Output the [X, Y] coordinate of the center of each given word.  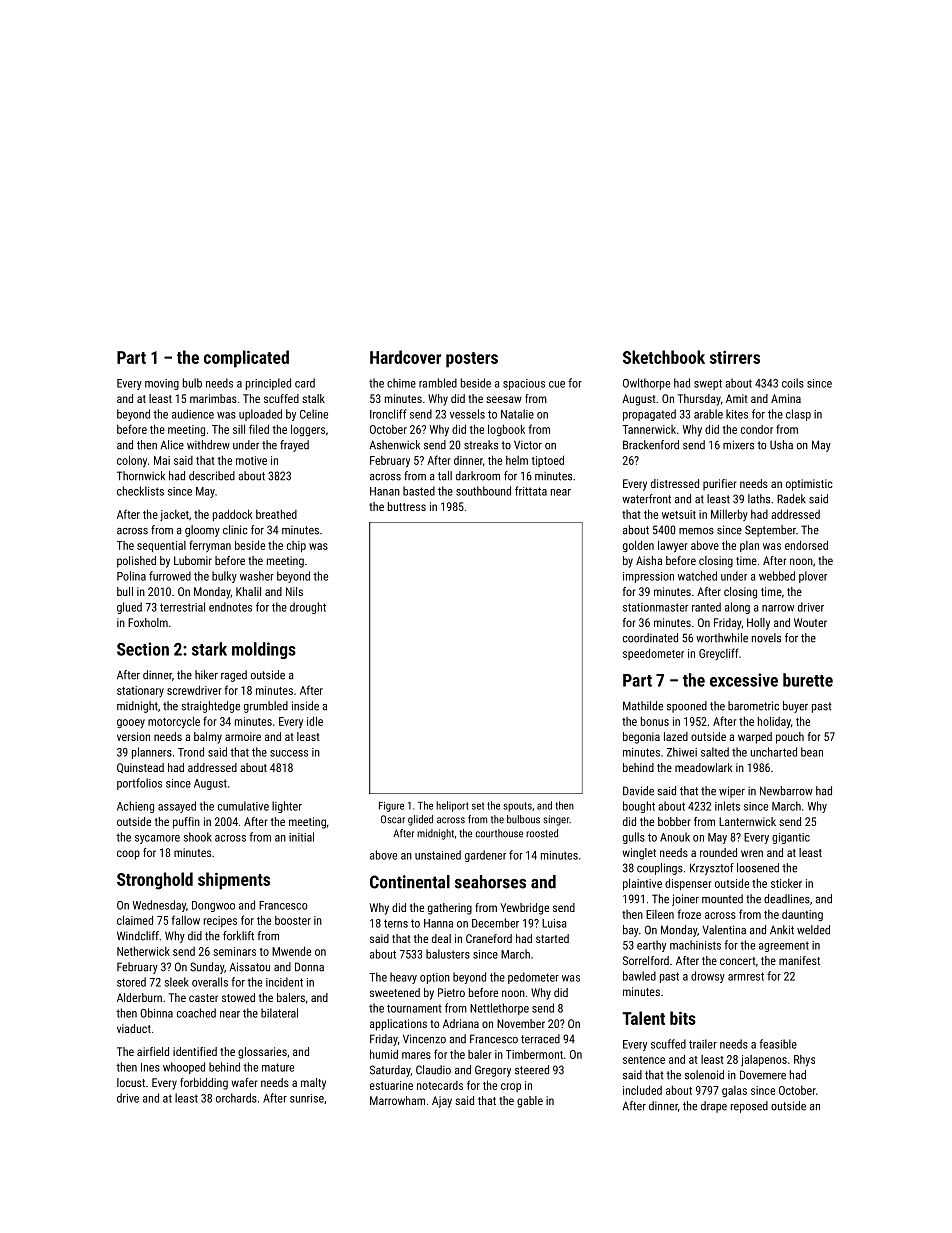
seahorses [490, 882]
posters [472, 360]
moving [162, 384]
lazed [676, 736]
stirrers [735, 357]
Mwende [291, 951]
